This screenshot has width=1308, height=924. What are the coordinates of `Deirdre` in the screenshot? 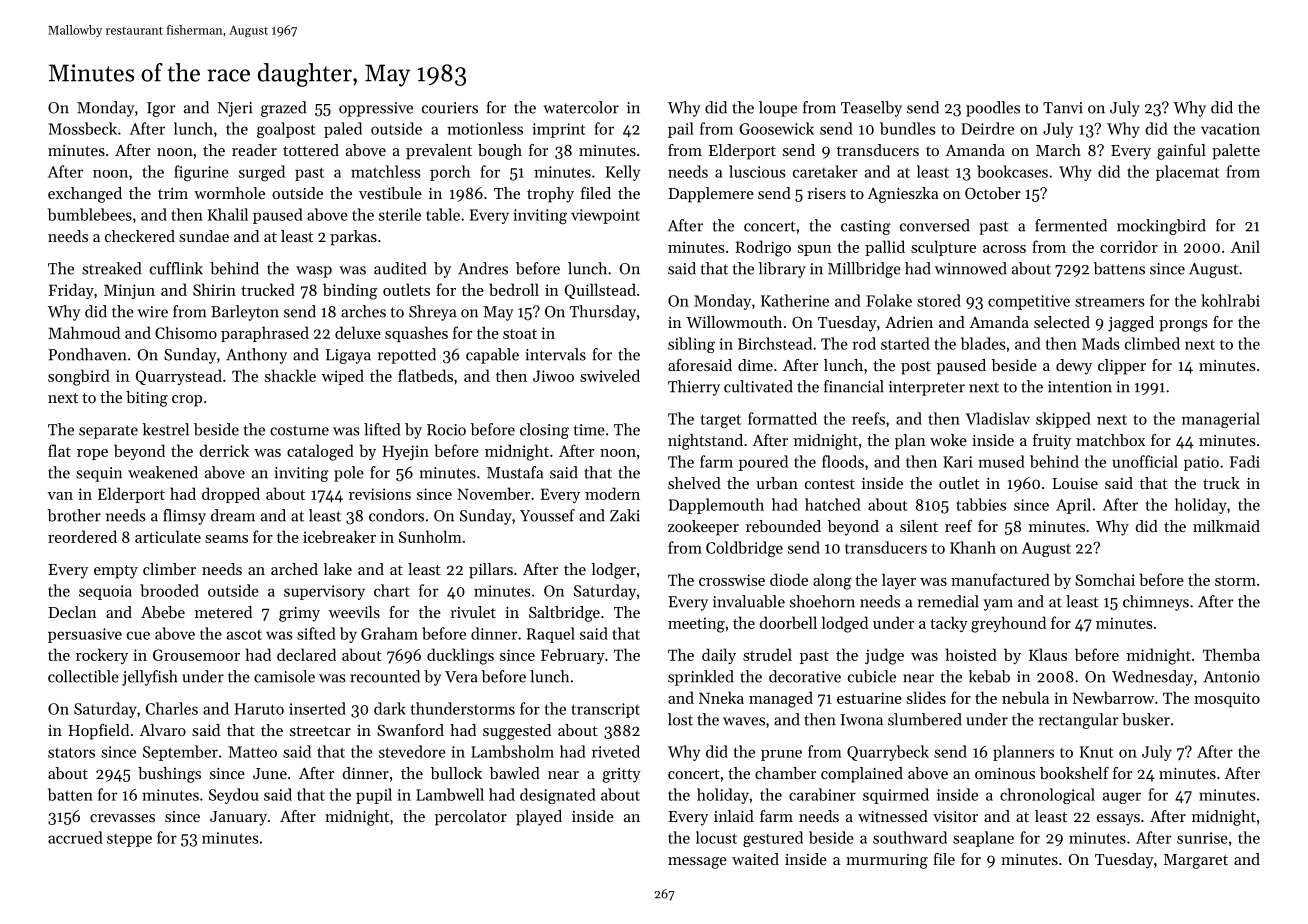 It's located at (987, 128).
